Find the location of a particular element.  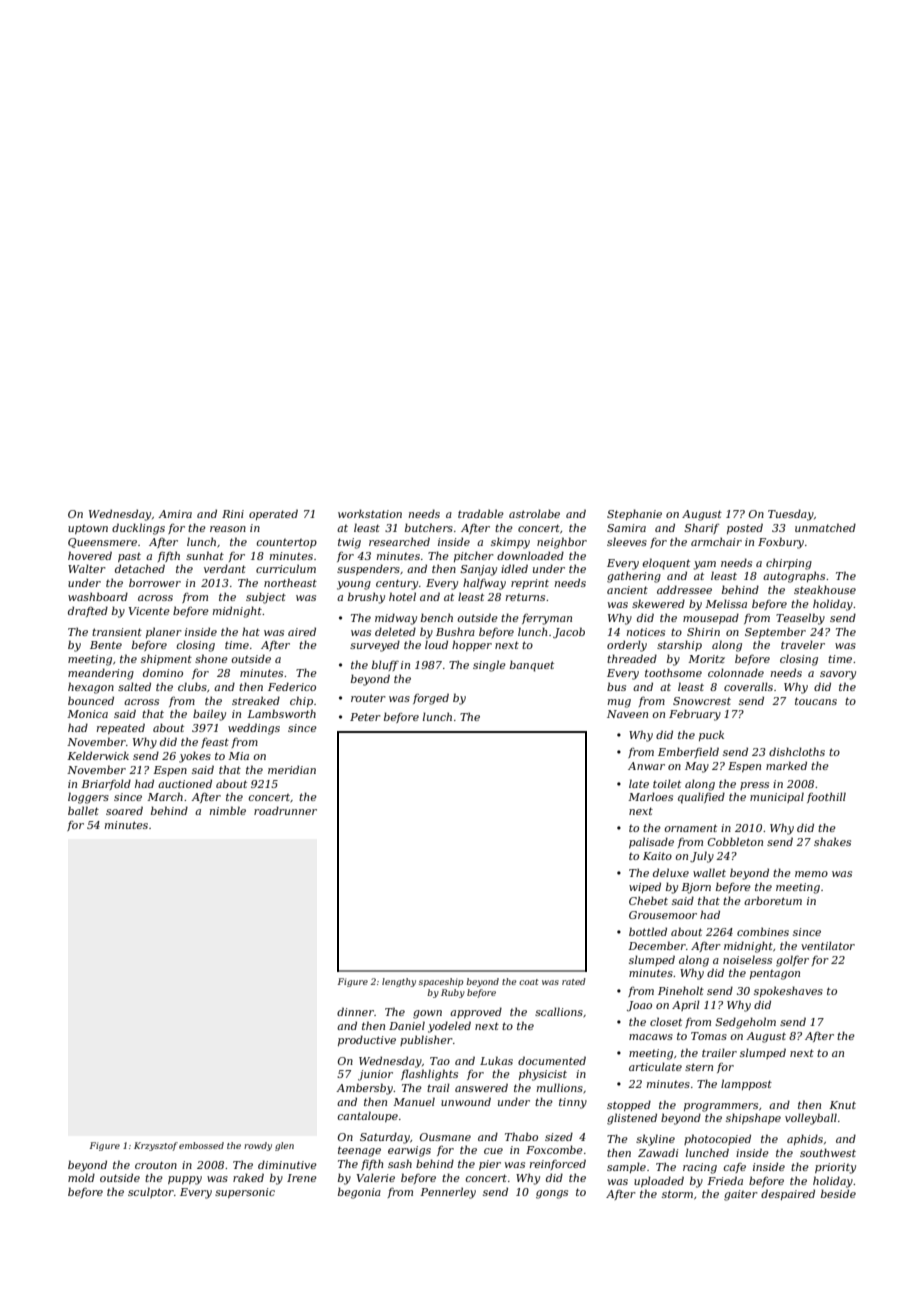

roadrunner is located at coordinates (285, 810).
